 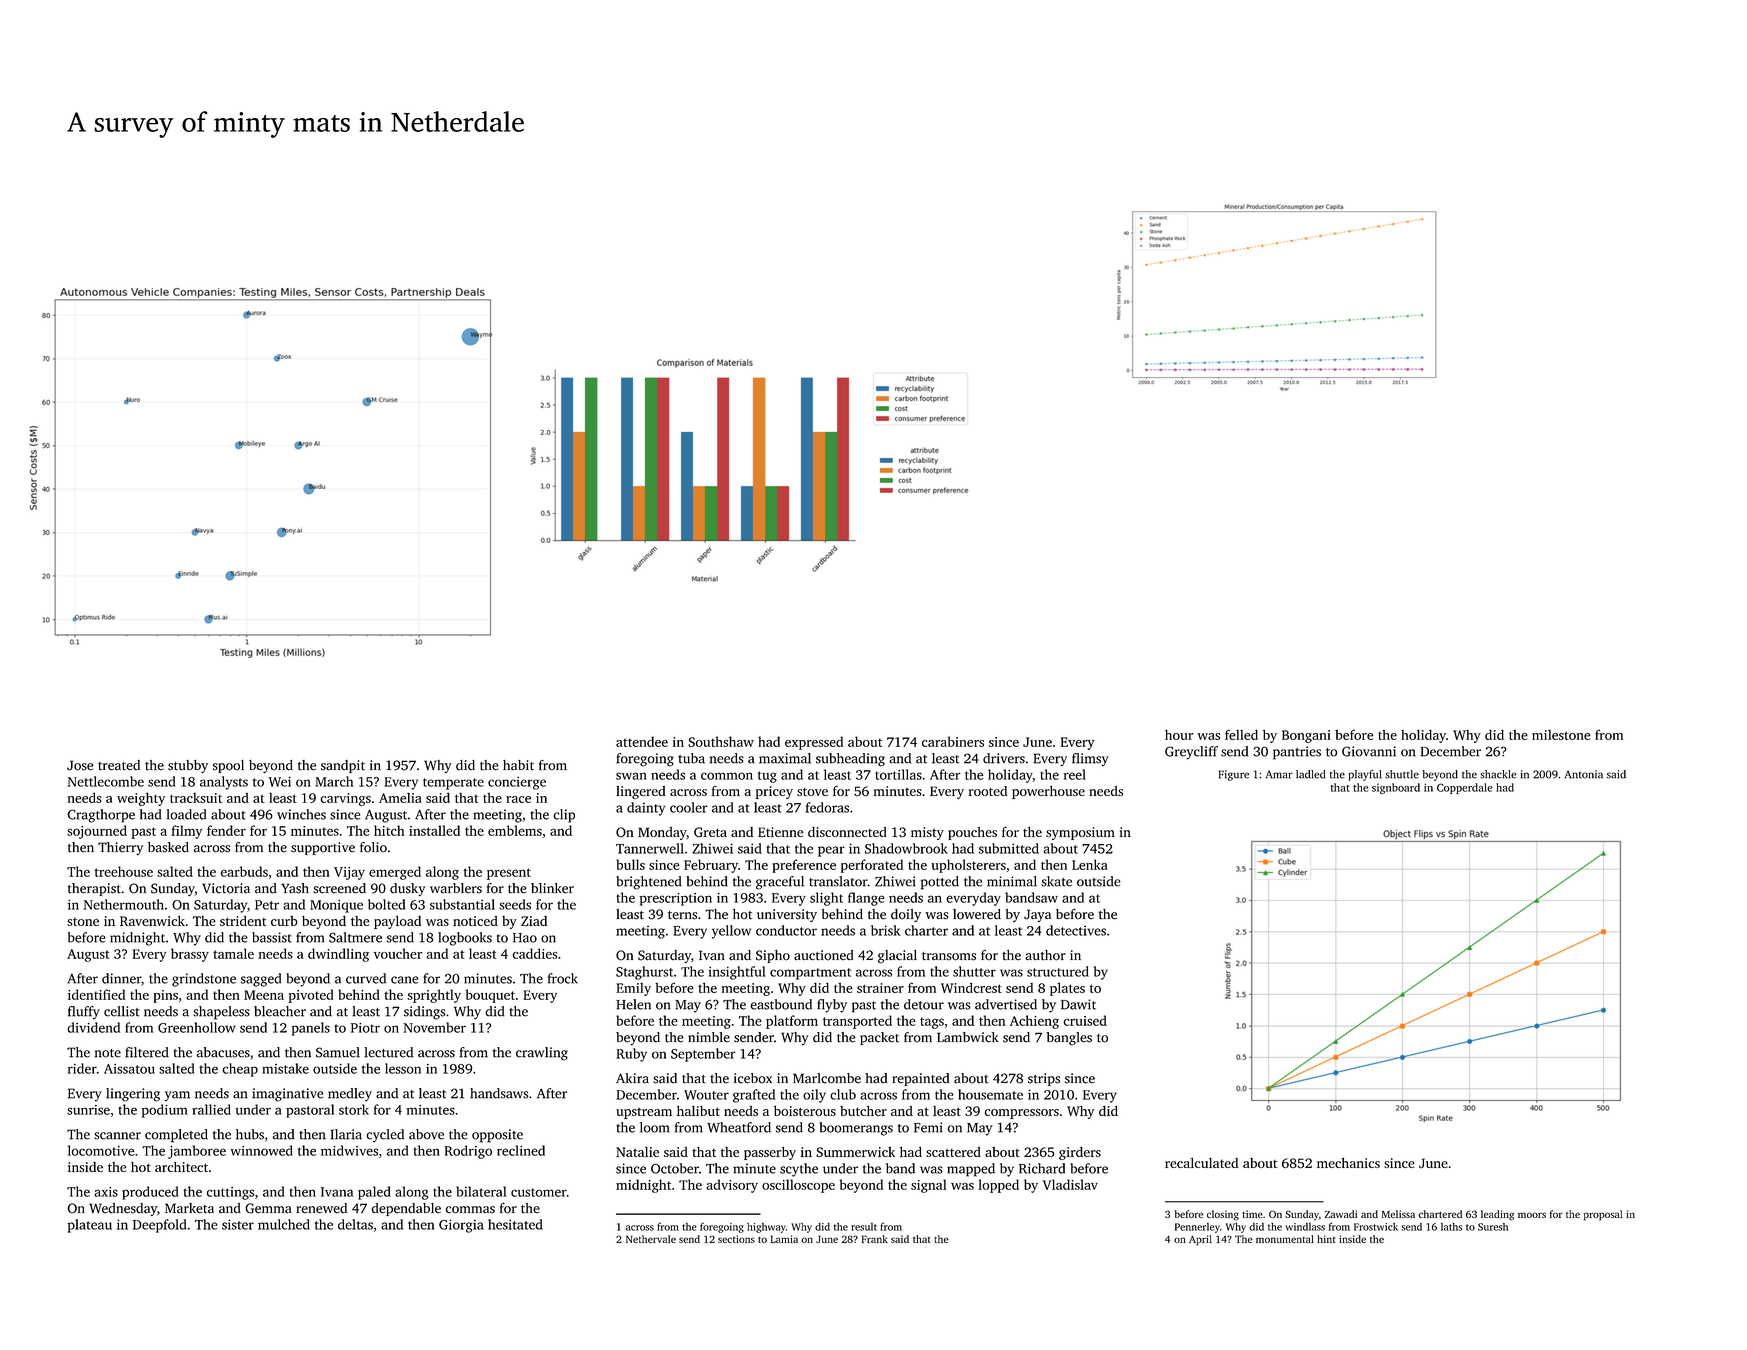 I want to click on strips, so click(x=1044, y=1079).
